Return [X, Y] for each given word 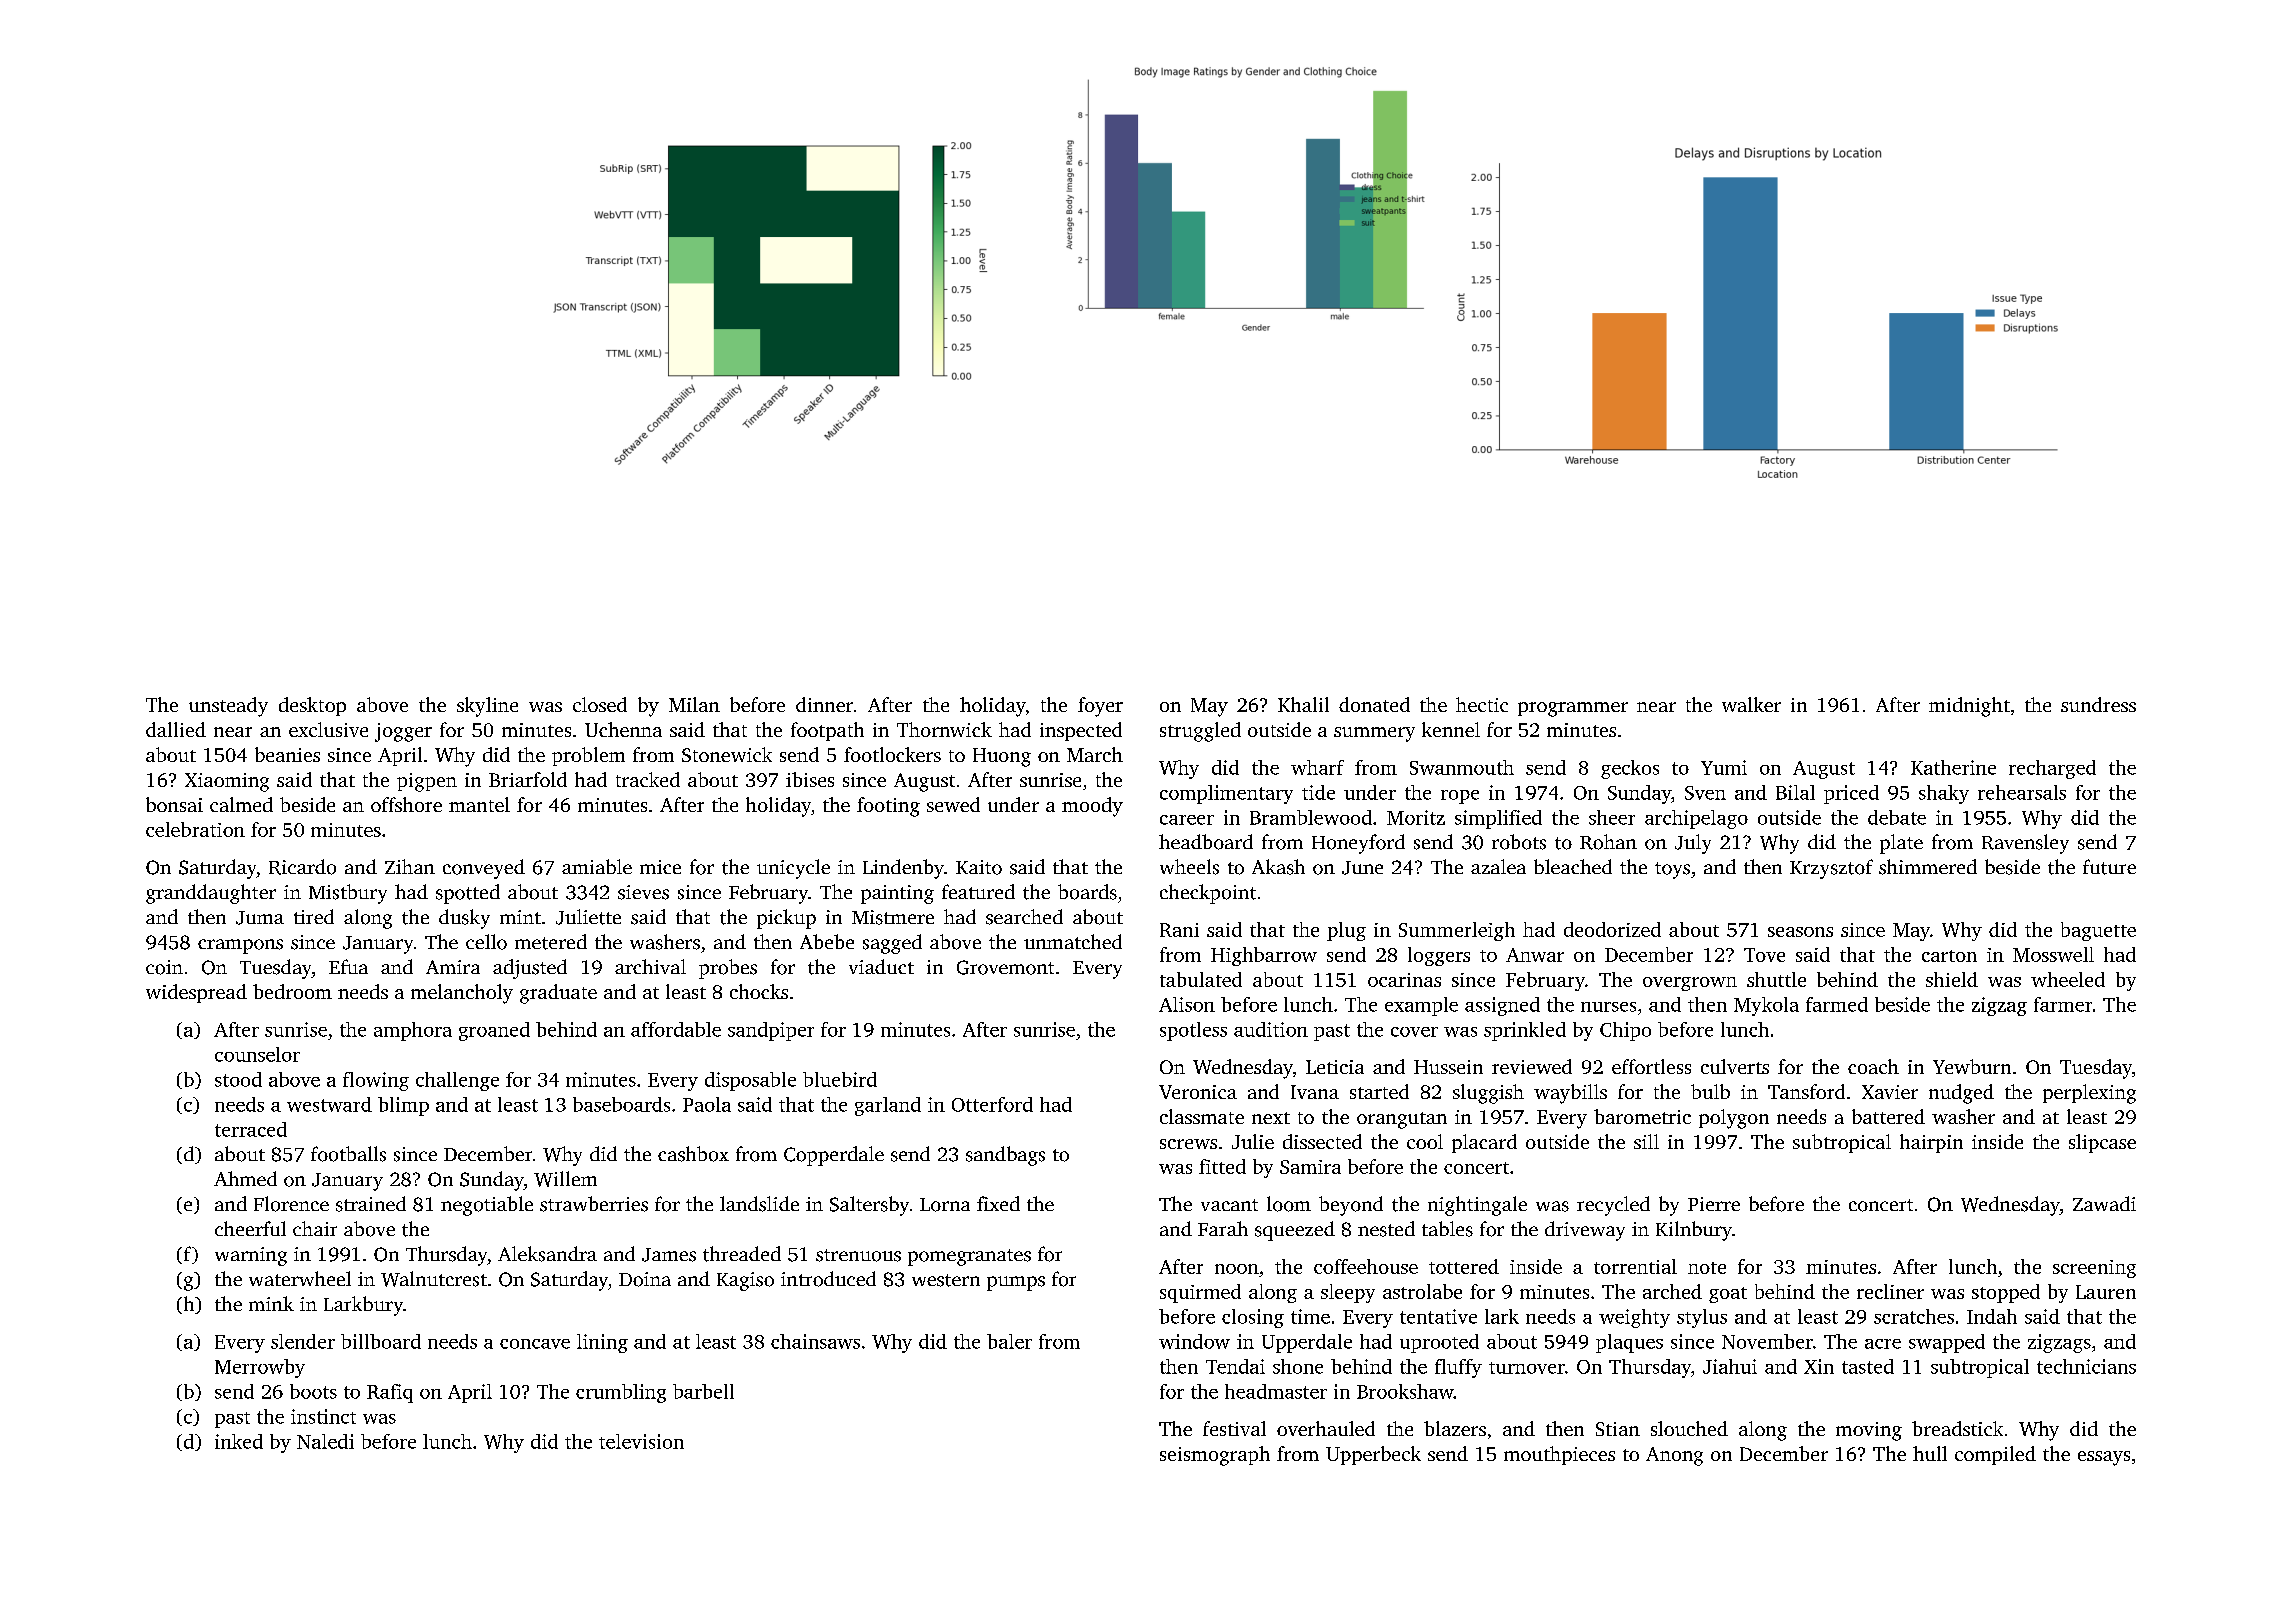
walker [1751, 704]
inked [239, 1441]
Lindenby [903, 869]
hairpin [1931, 1143]
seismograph [1215, 1456]
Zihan [410, 866]
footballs [348, 1154]
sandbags [1005, 1156]
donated [1374, 704]
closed [600, 704]
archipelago [1696, 819]
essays [2104, 1458]
